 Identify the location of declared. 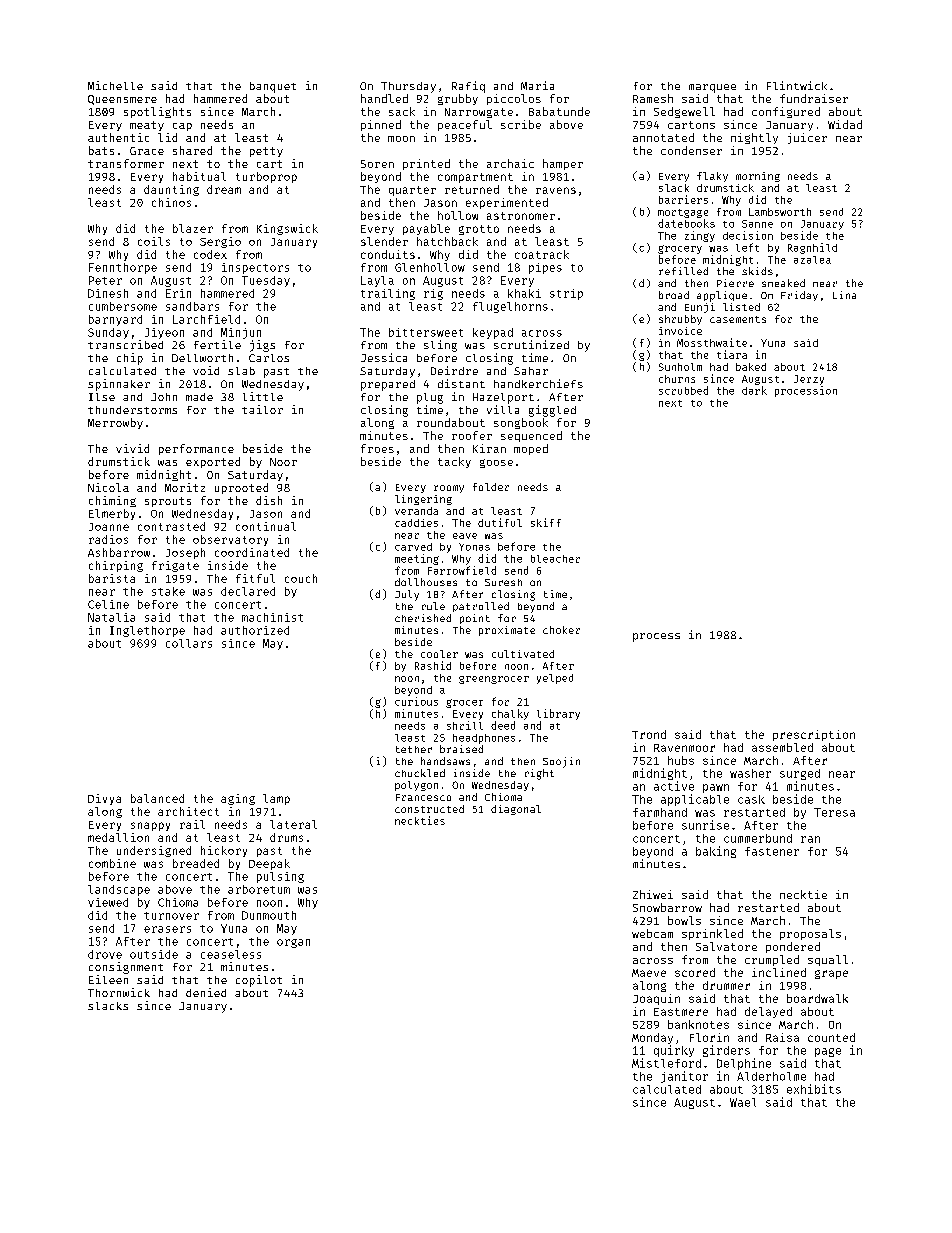
(248, 591).
